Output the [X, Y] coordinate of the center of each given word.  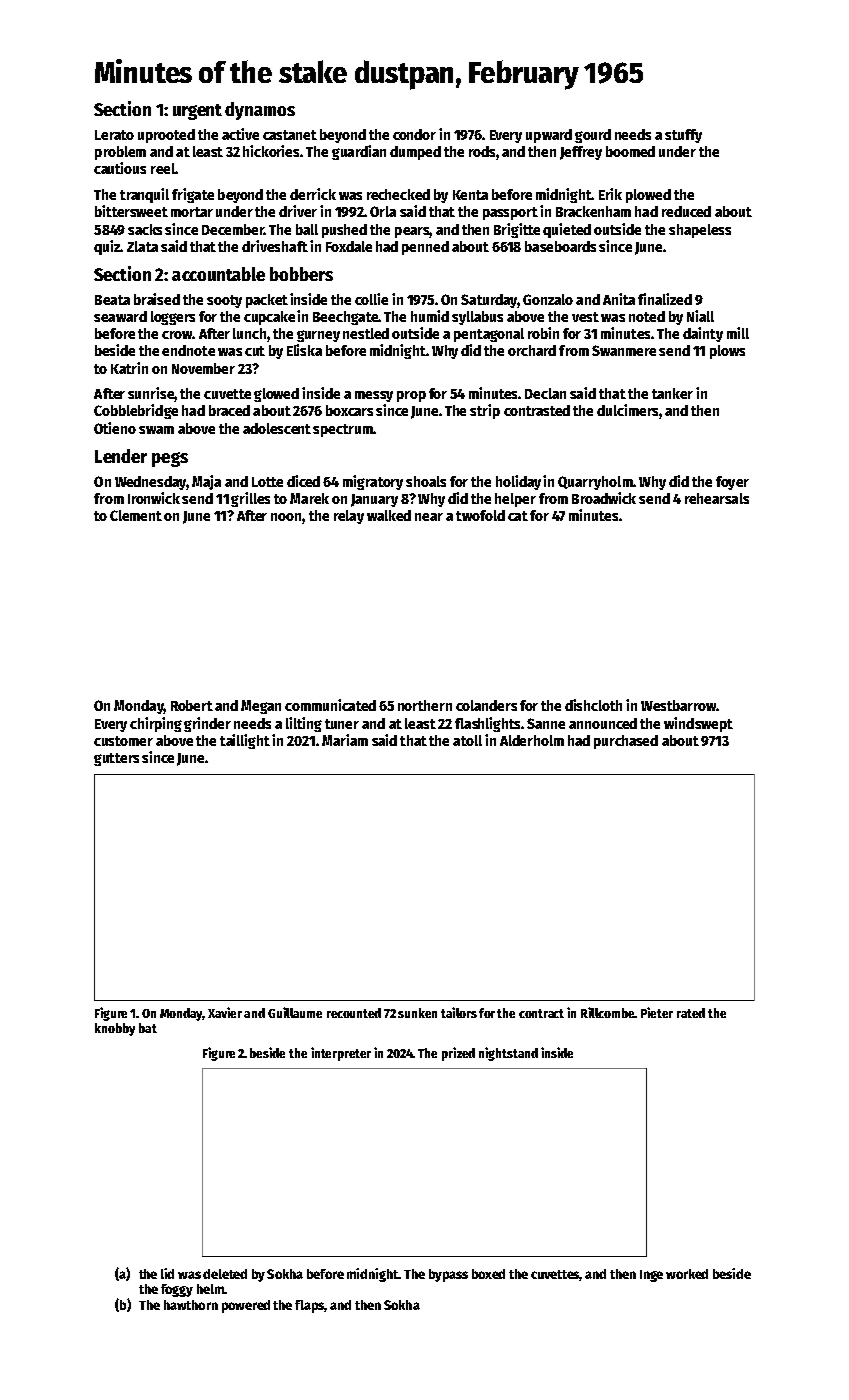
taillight [245, 741]
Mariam [345, 740]
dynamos [260, 111]
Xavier [225, 1012]
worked [687, 1274]
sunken [417, 1013]
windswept [698, 724]
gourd [593, 136]
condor [414, 134]
